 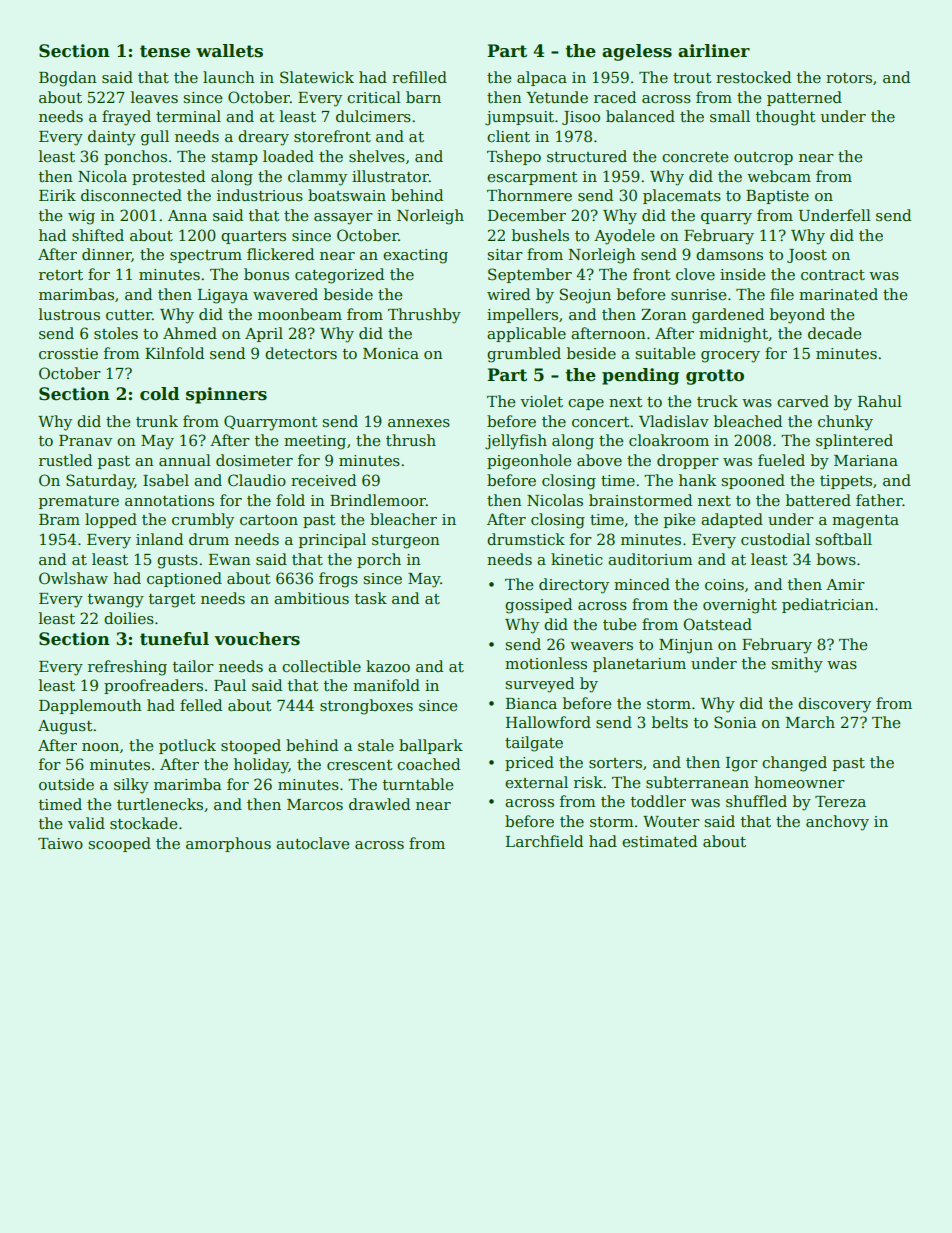 What do you see at coordinates (371, 598) in the page?
I see `task` at bounding box center [371, 598].
